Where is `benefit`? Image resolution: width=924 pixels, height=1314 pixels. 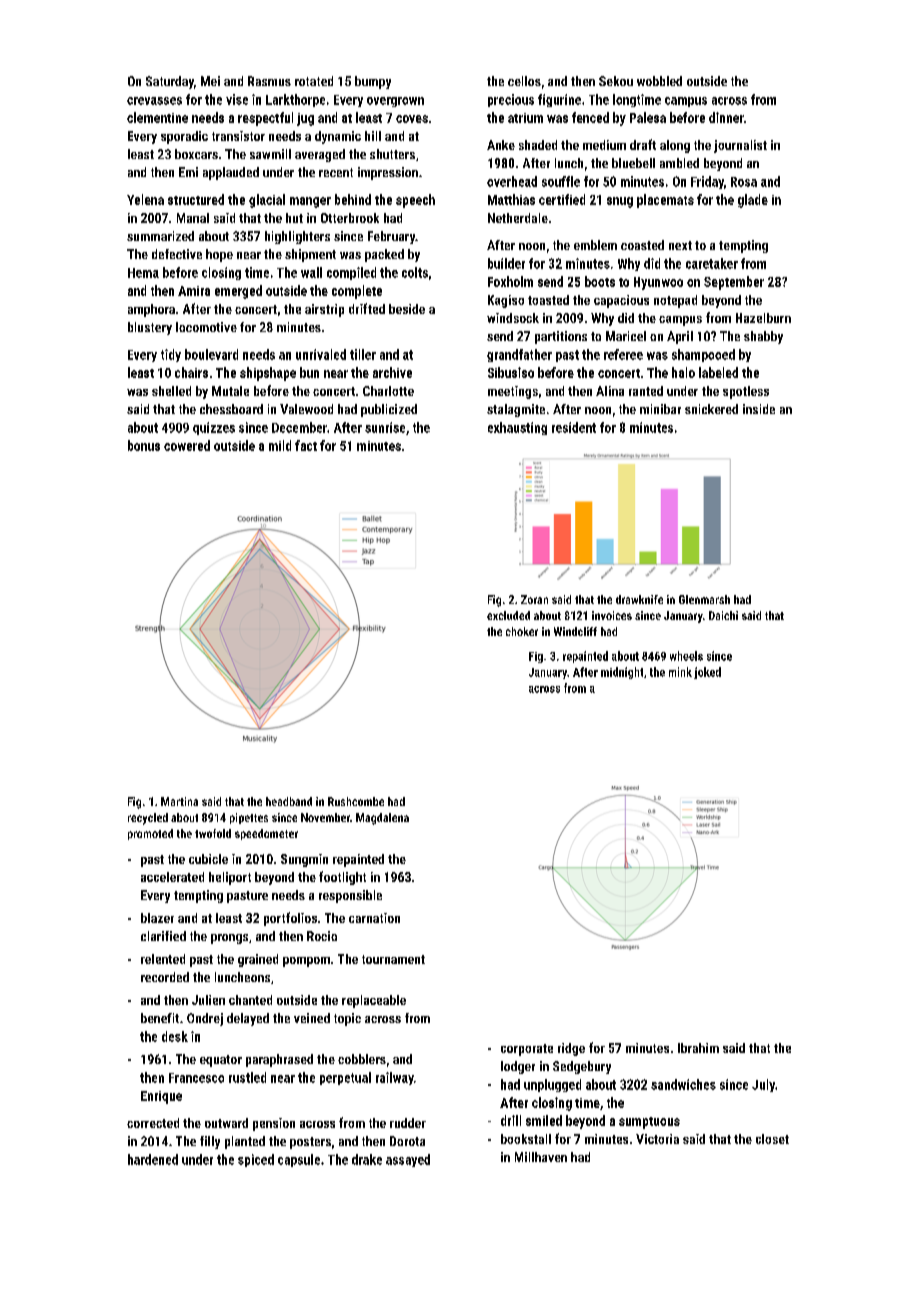
benefit is located at coordinates (160, 1018).
